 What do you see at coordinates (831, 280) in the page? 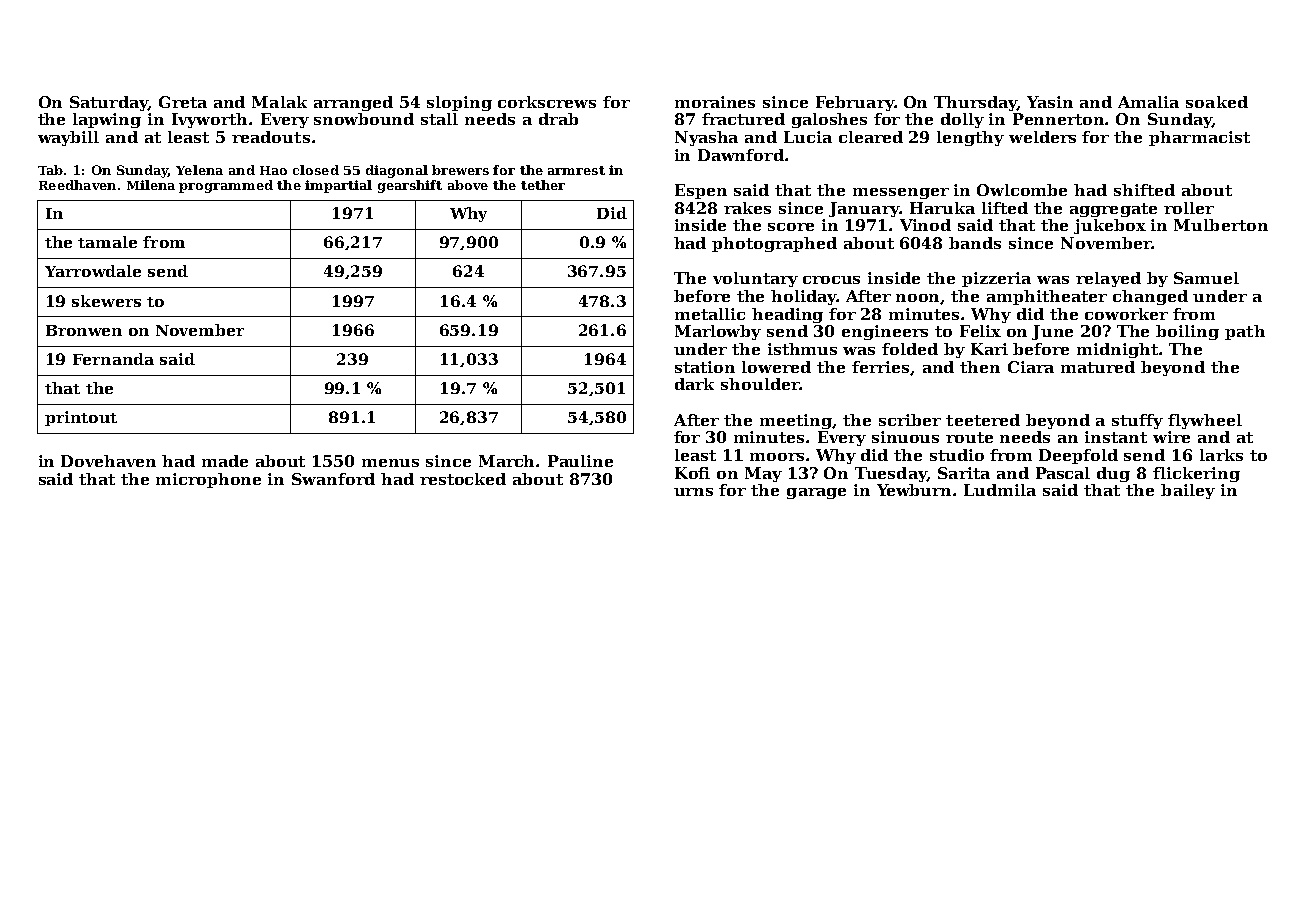
I see `crocus` at bounding box center [831, 280].
